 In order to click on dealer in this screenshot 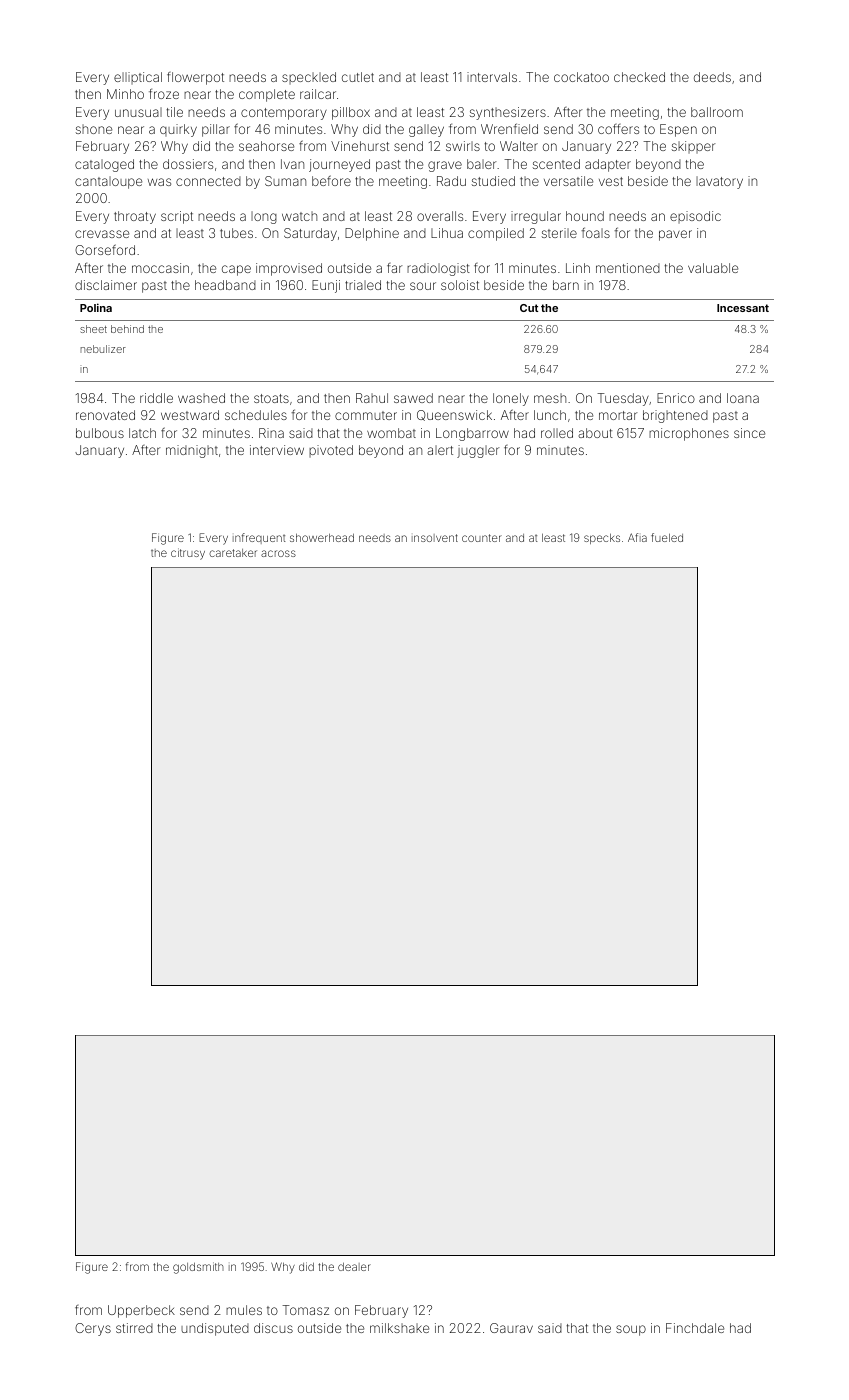, I will do `click(354, 1267)`.
